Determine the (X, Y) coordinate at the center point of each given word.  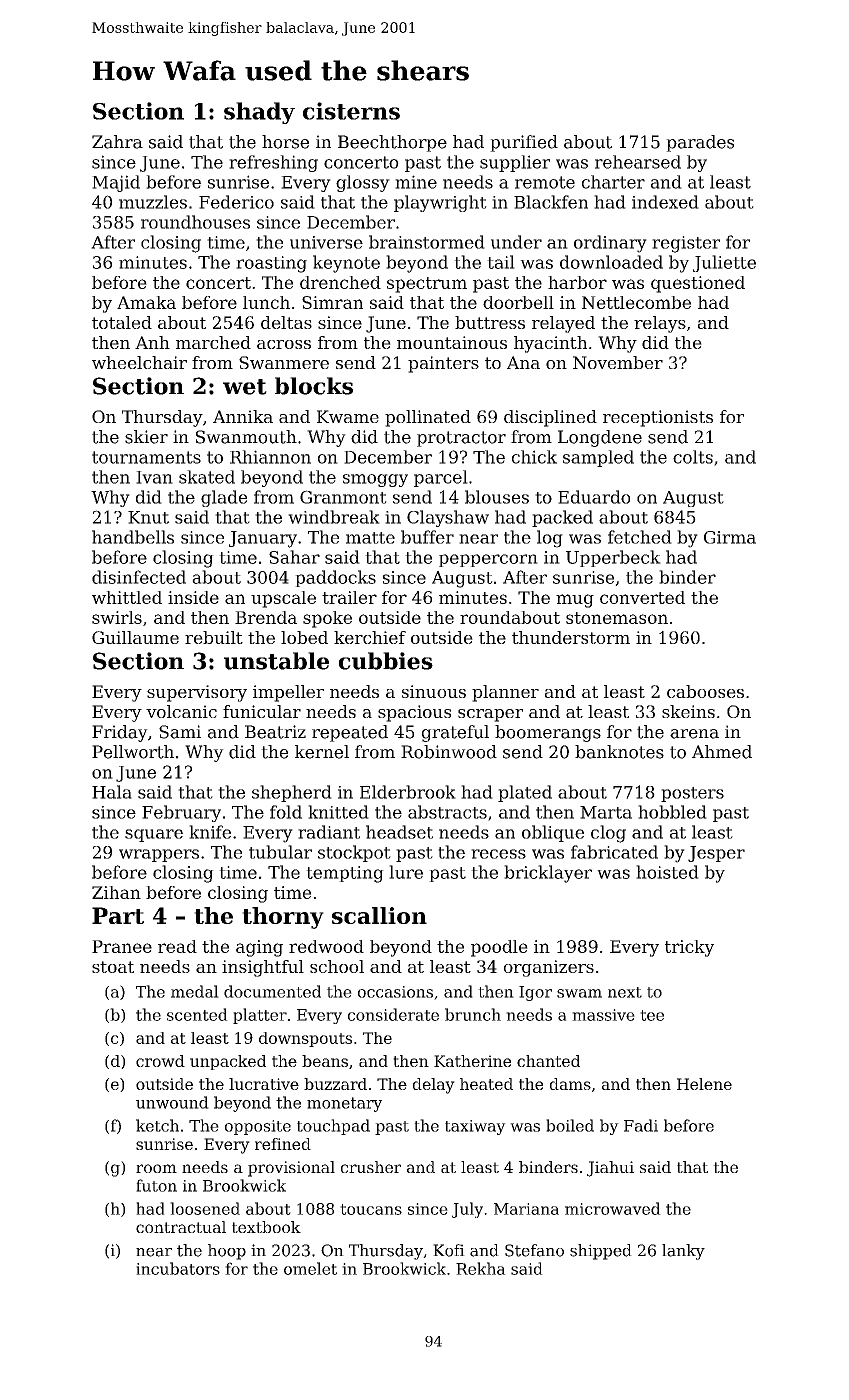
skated (207, 477)
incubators (178, 1268)
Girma (730, 537)
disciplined (550, 418)
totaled (122, 322)
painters (443, 364)
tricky (689, 948)
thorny (283, 918)
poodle (499, 948)
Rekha (481, 1268)
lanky (683, 1252)
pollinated (428, 418)
